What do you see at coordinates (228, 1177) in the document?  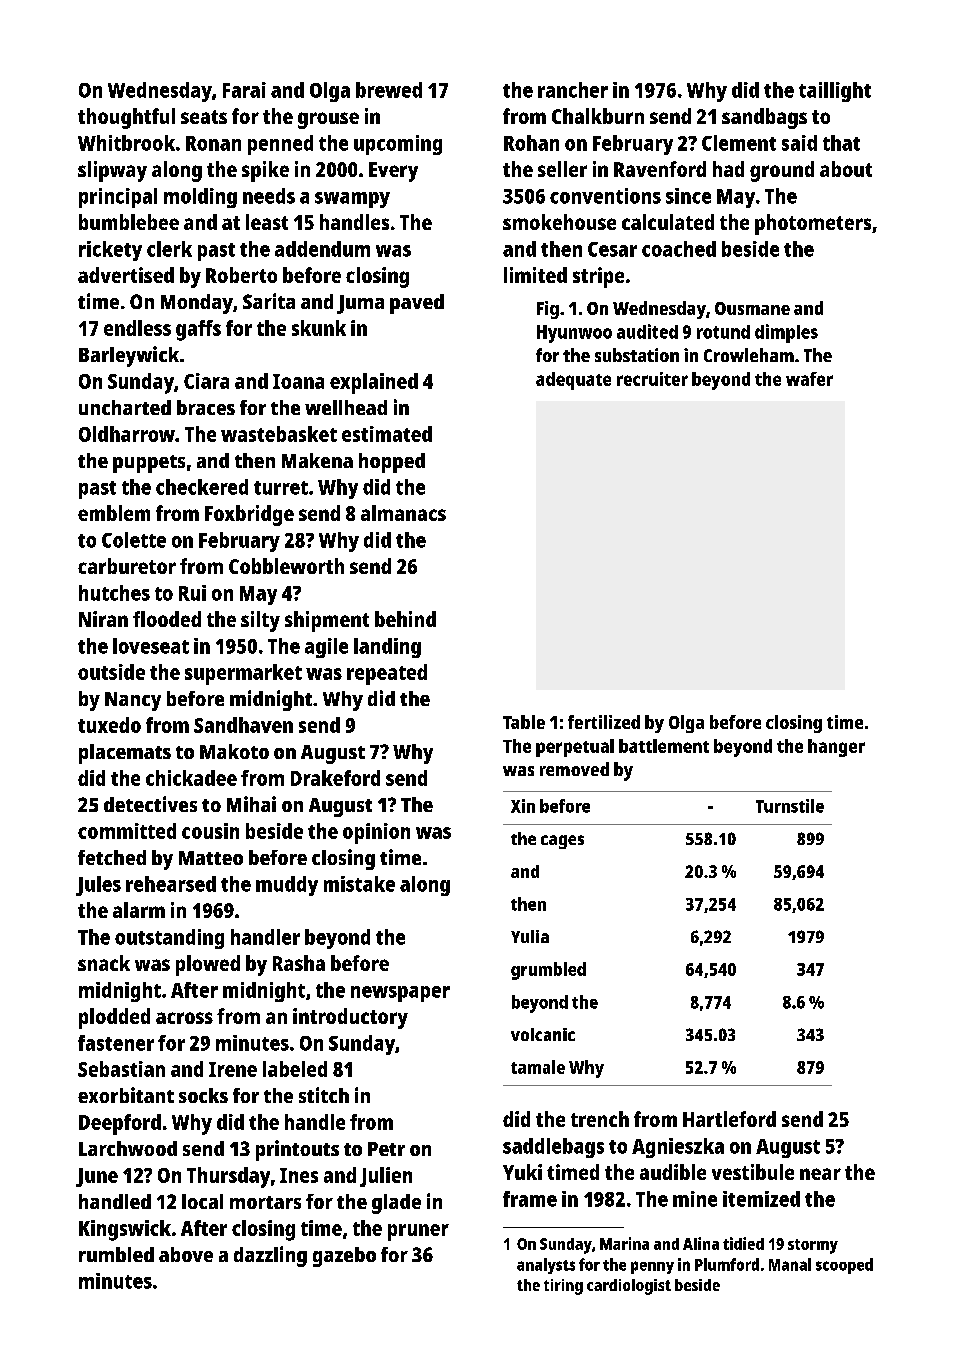 I see `Thursday` at bounding box center [228, 1177].
